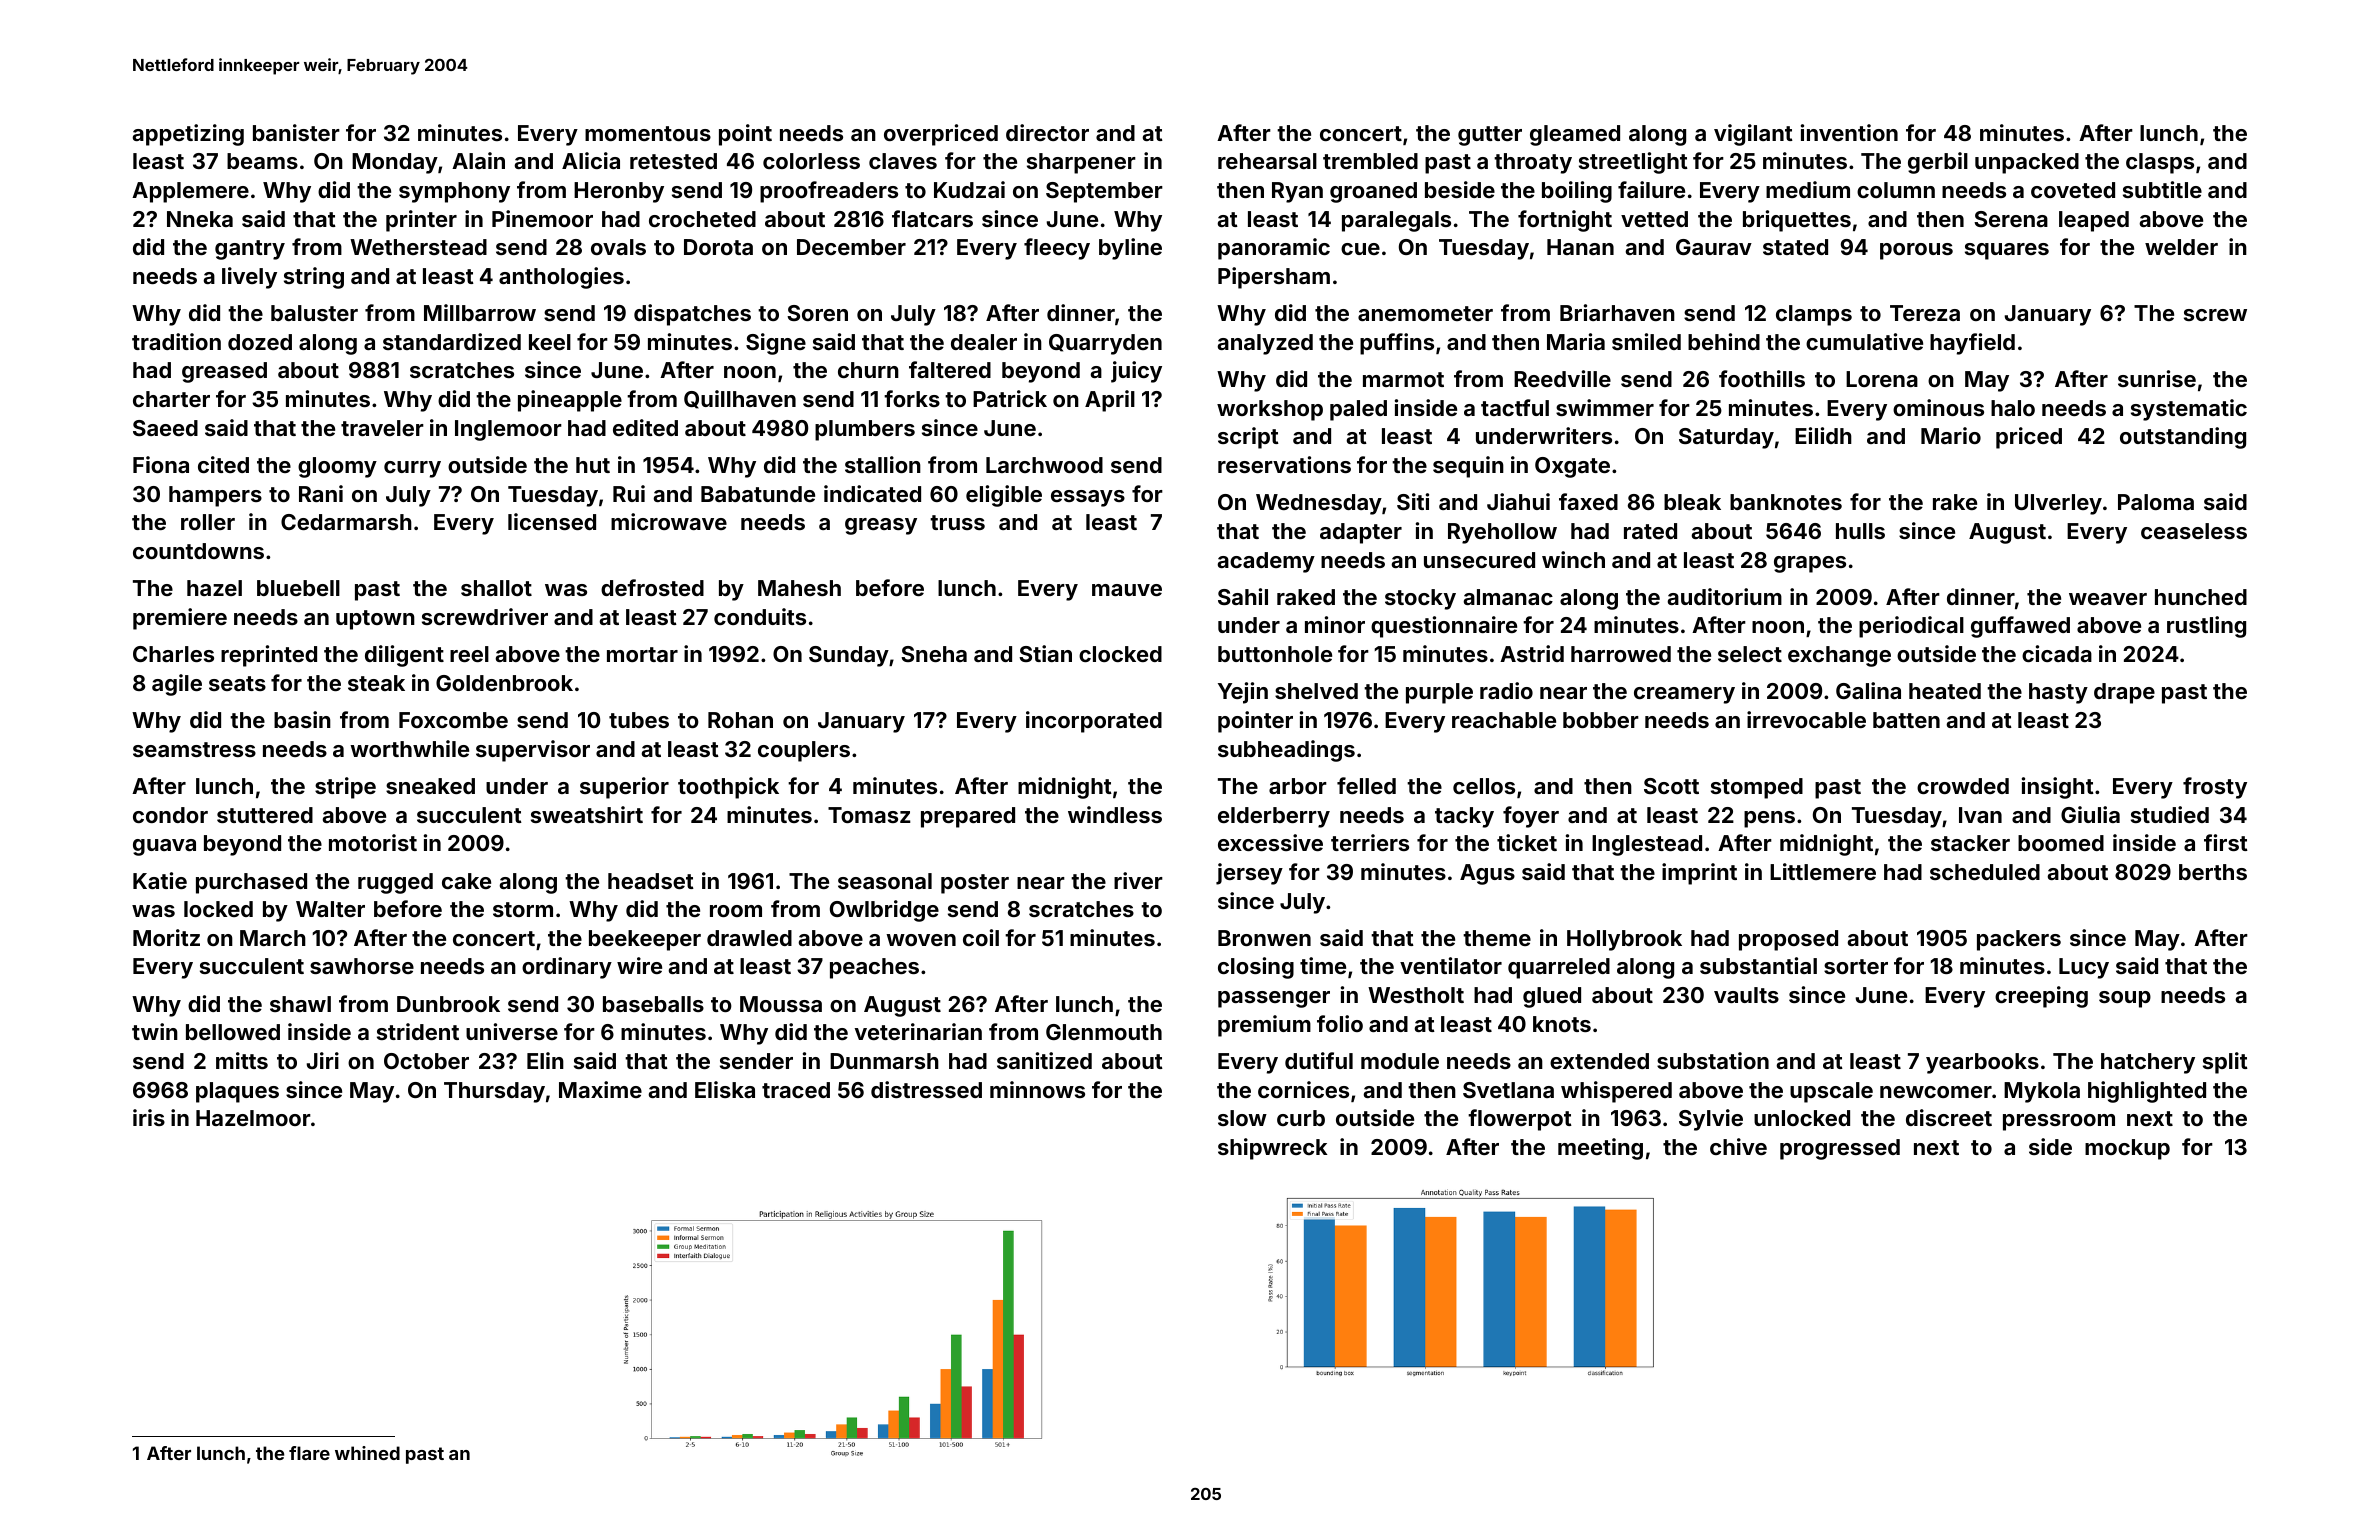 Image resolution: width=2380 pixels, height=1540 pixels. I want to click on sweatshirt, so click(587, 814).
